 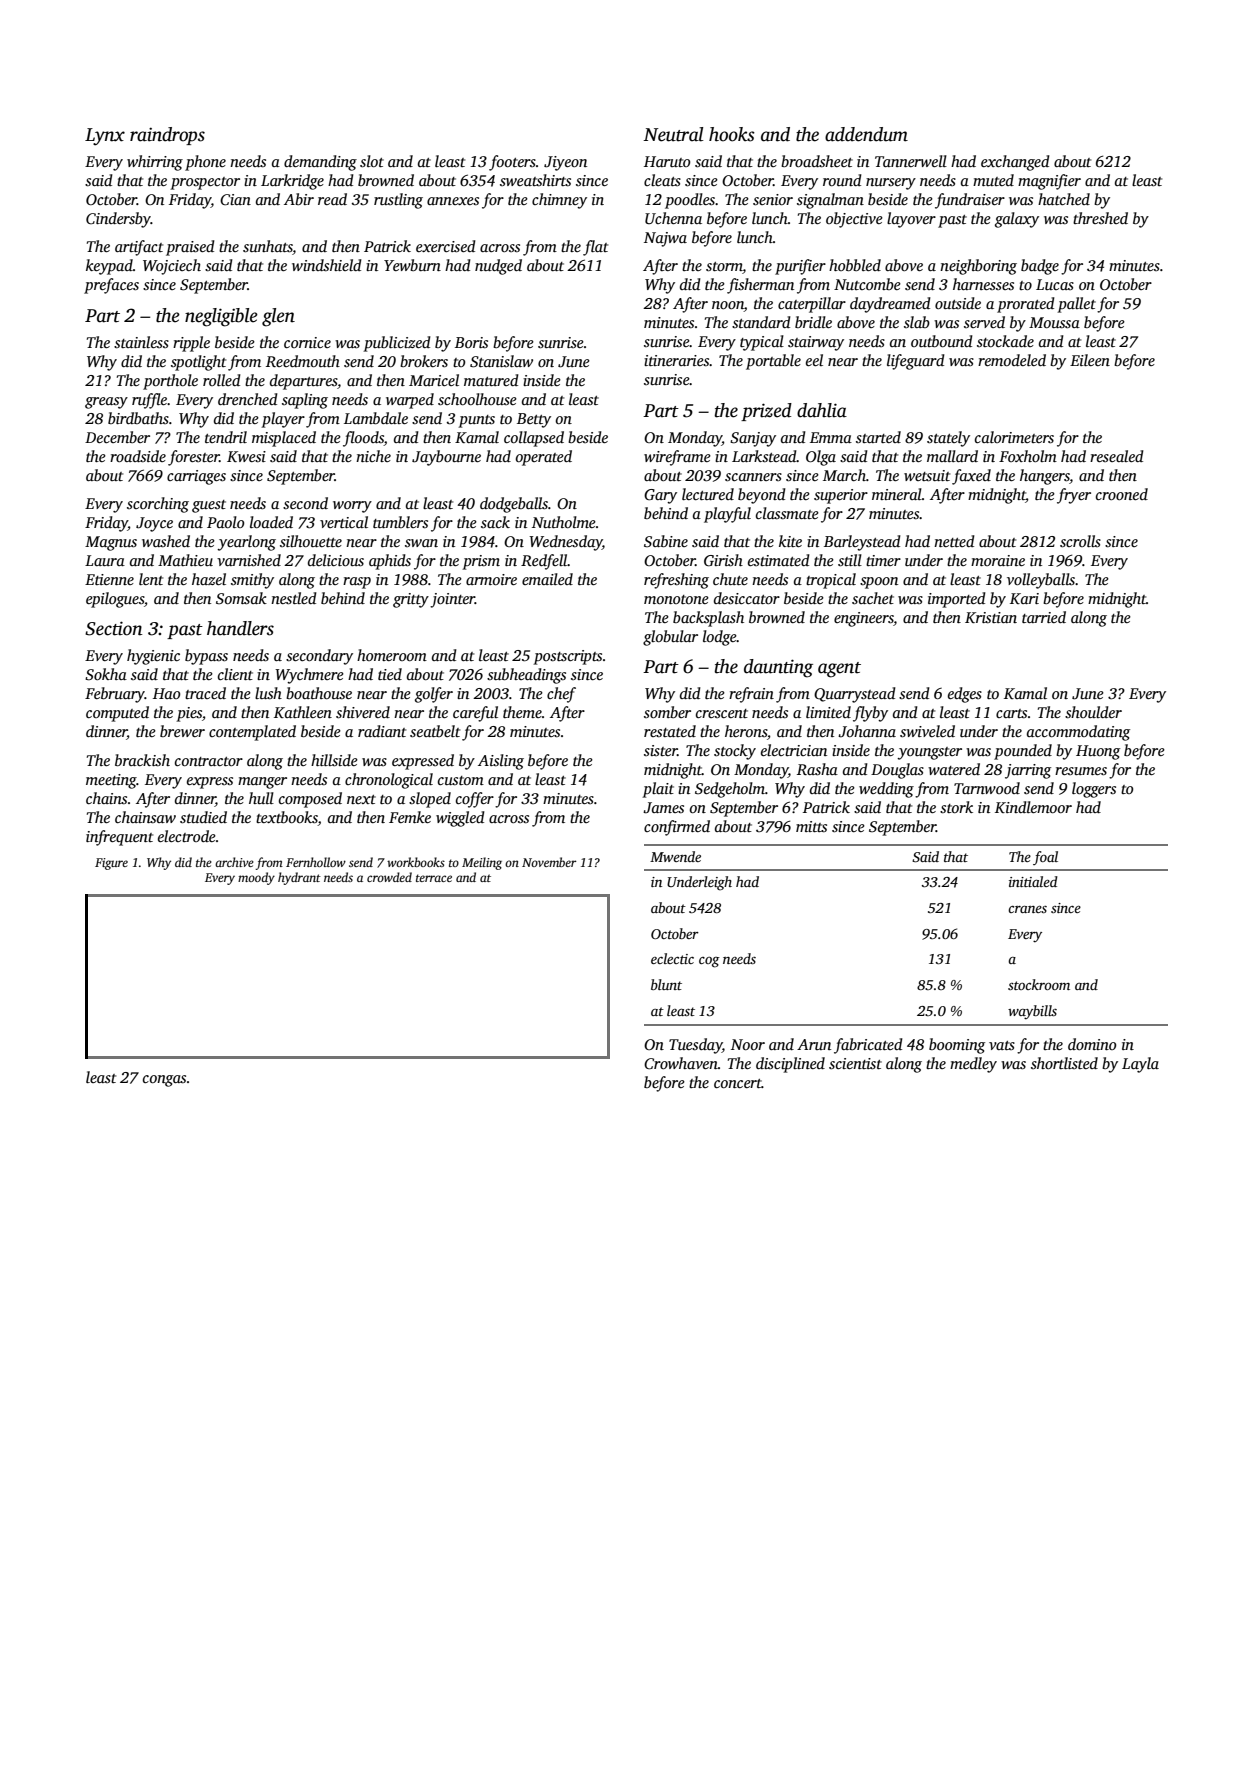 What do you see at coordinates (727, 515) in the page?
I see `playful` at bounding box center [727, 515].
